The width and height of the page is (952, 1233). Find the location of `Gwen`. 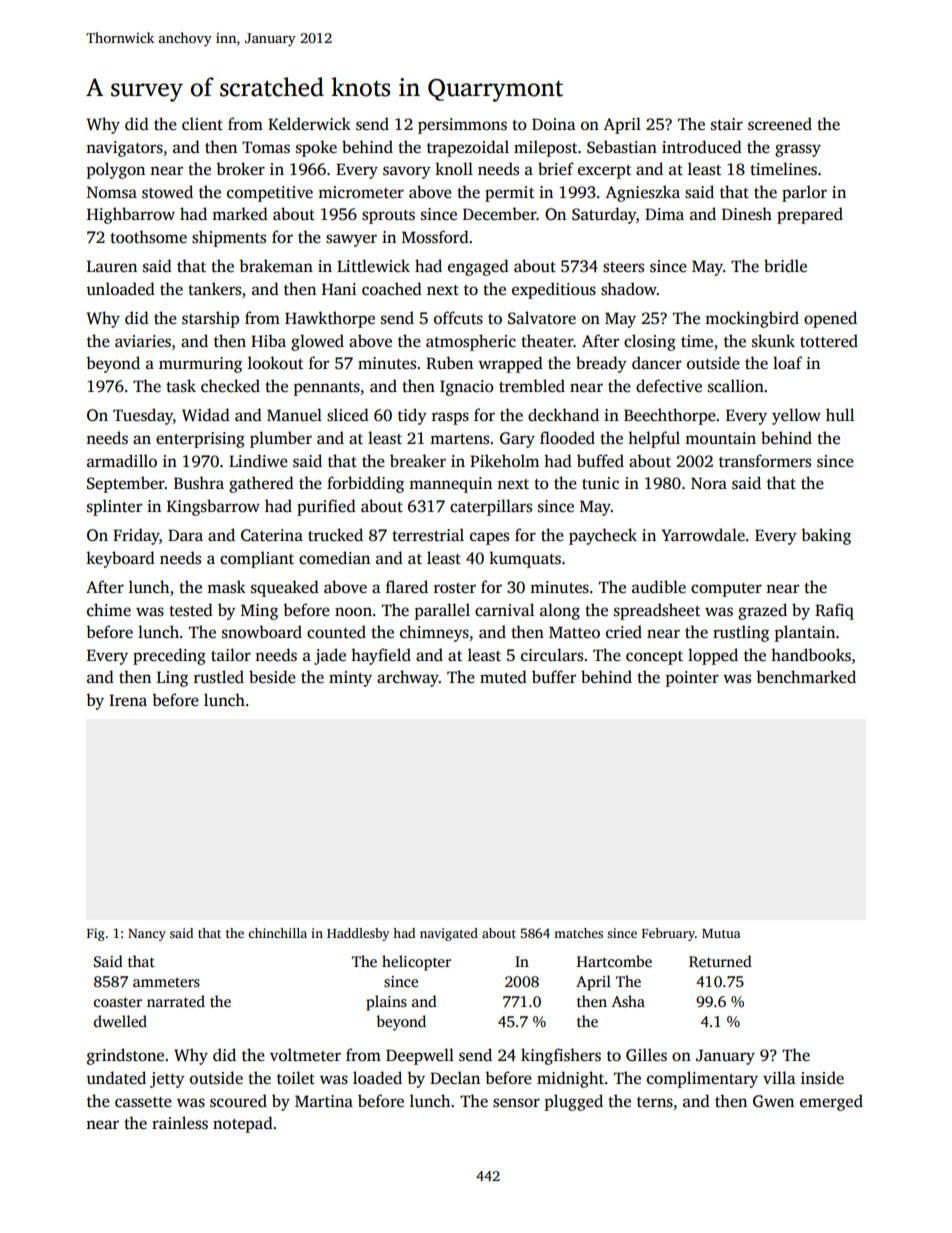

Gwen is located at coordinates (773, 1101).
